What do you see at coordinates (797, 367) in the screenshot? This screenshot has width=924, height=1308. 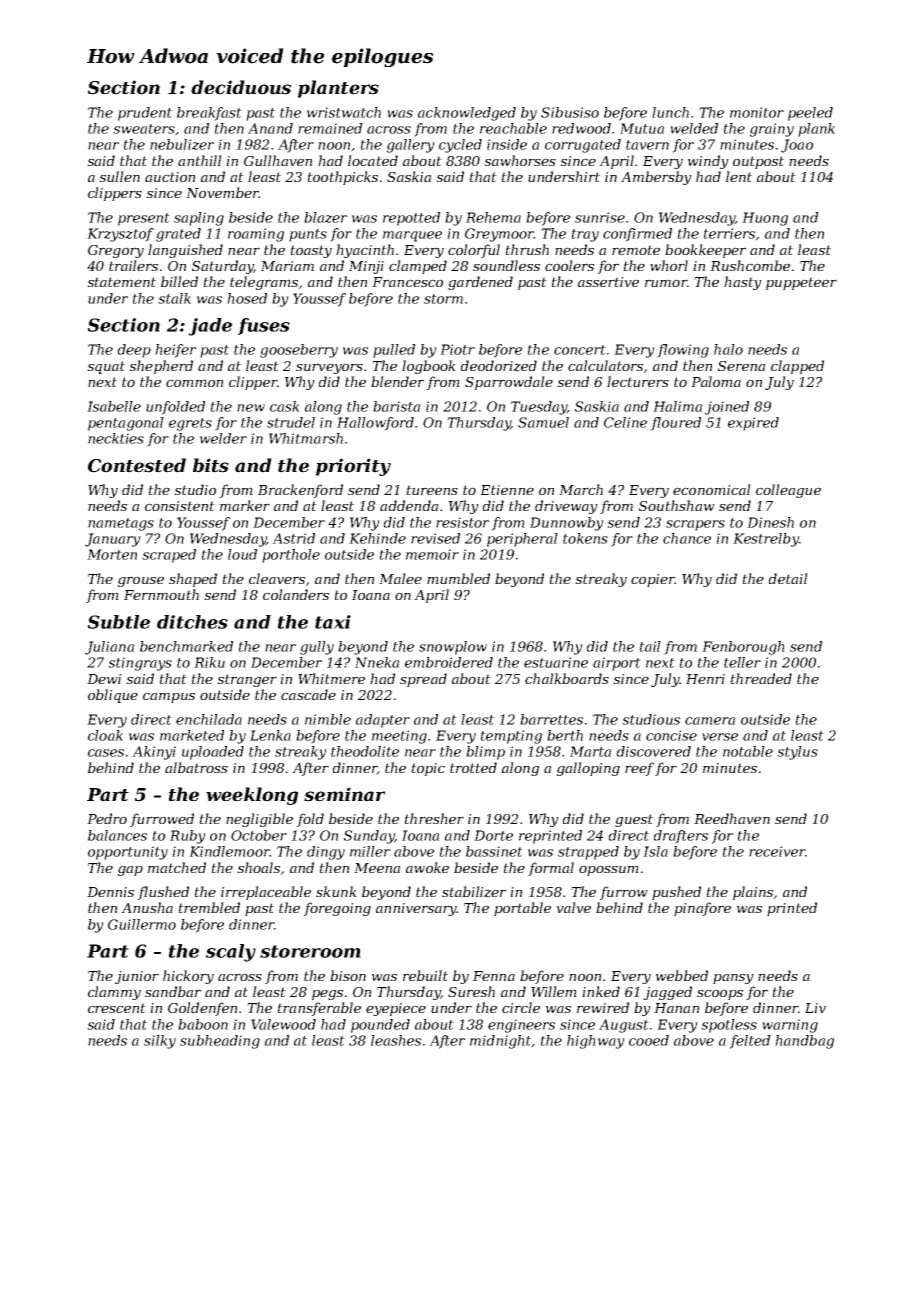 I see `clapped` at bounding box center [797, 367].
